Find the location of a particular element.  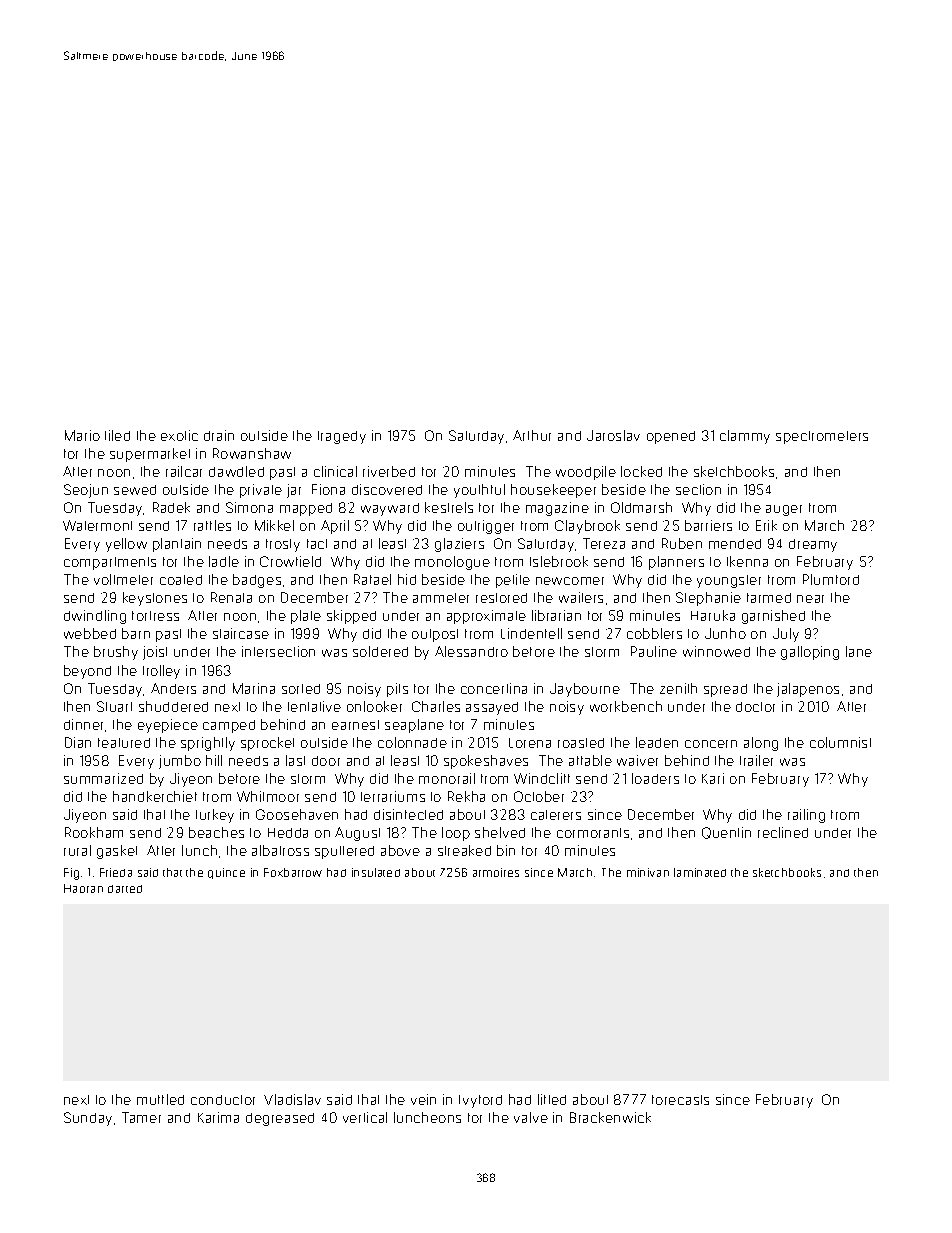

spread is located at coordinates (725, 690).
